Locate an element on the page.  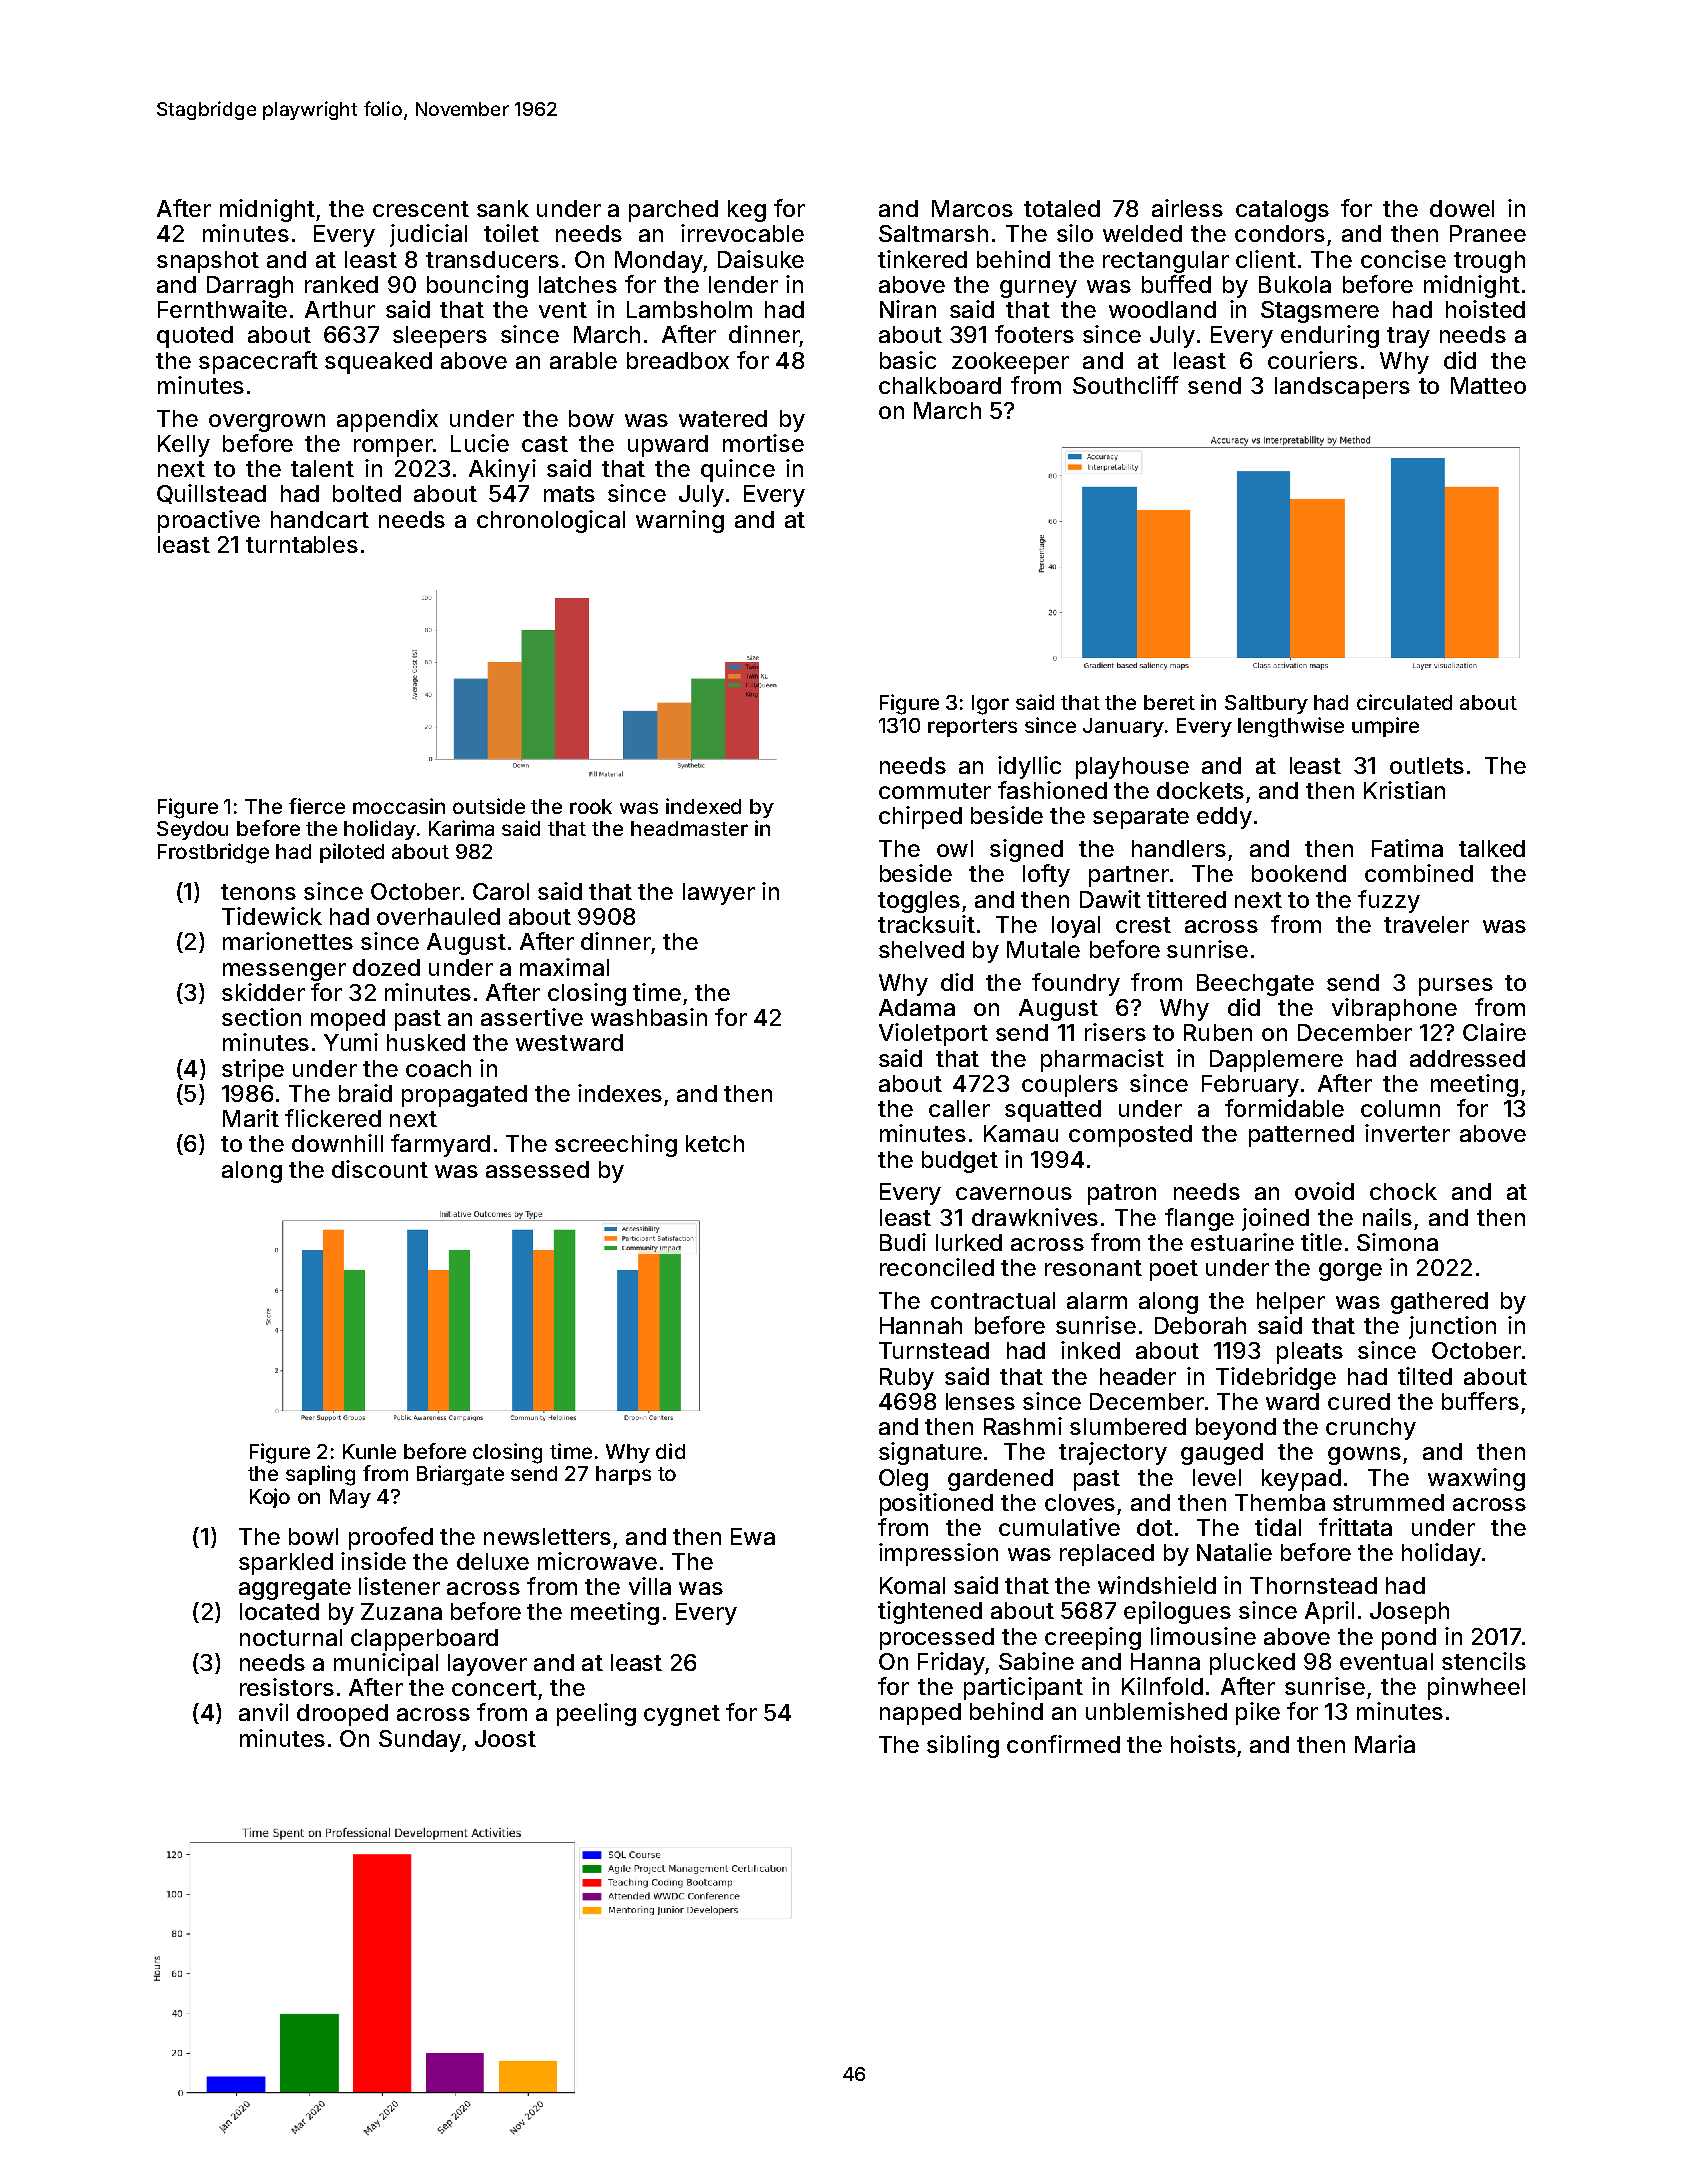
sparkled is located at coordinates (286, 1564).
